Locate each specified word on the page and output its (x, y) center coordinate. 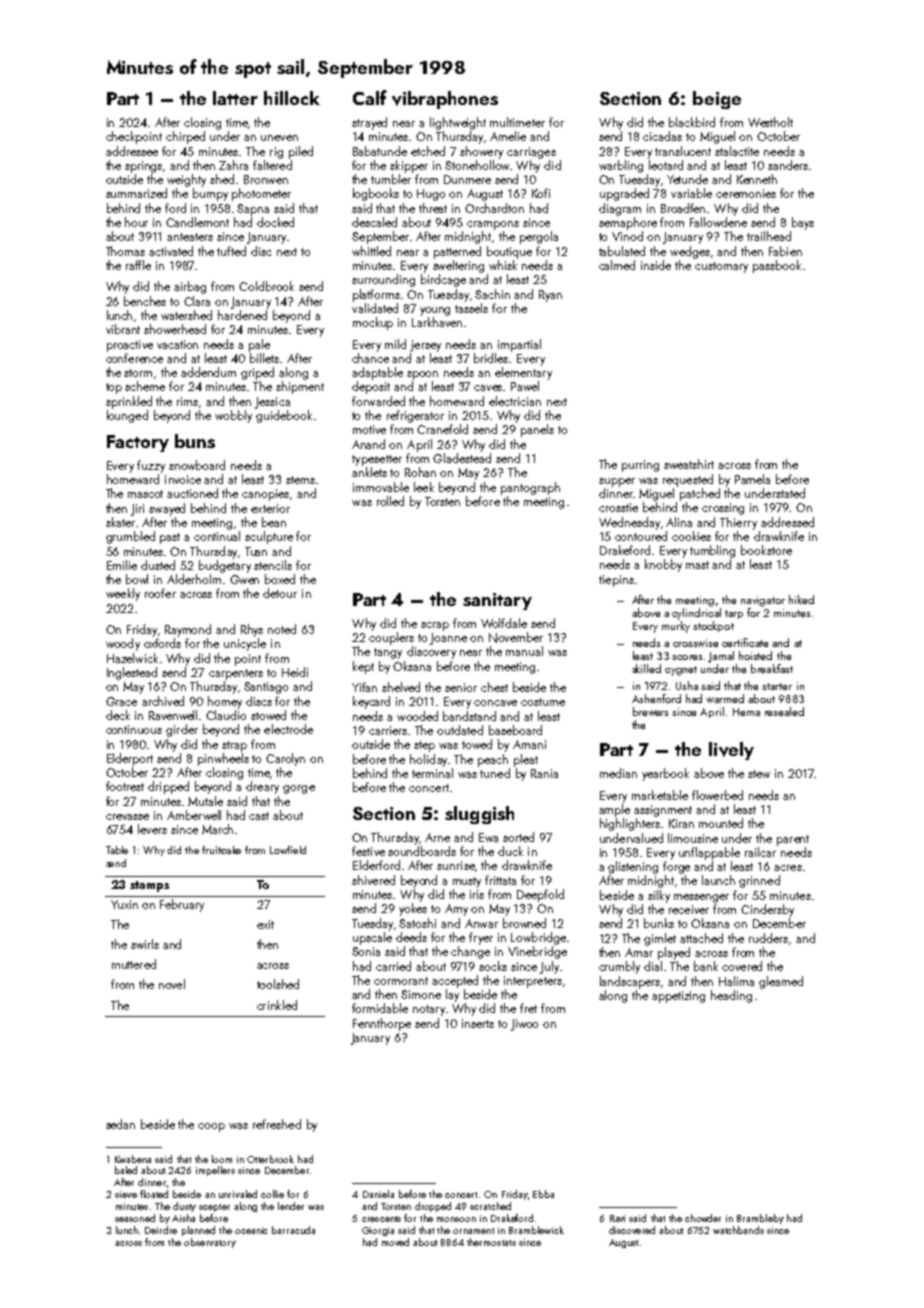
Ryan (550, 296)
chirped (185, 137)
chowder (703, 1218)
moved (395, 1242)
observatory (210, 1243)
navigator (763, 601)
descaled (374, 222)
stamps (149, 886)
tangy (388, 653)
